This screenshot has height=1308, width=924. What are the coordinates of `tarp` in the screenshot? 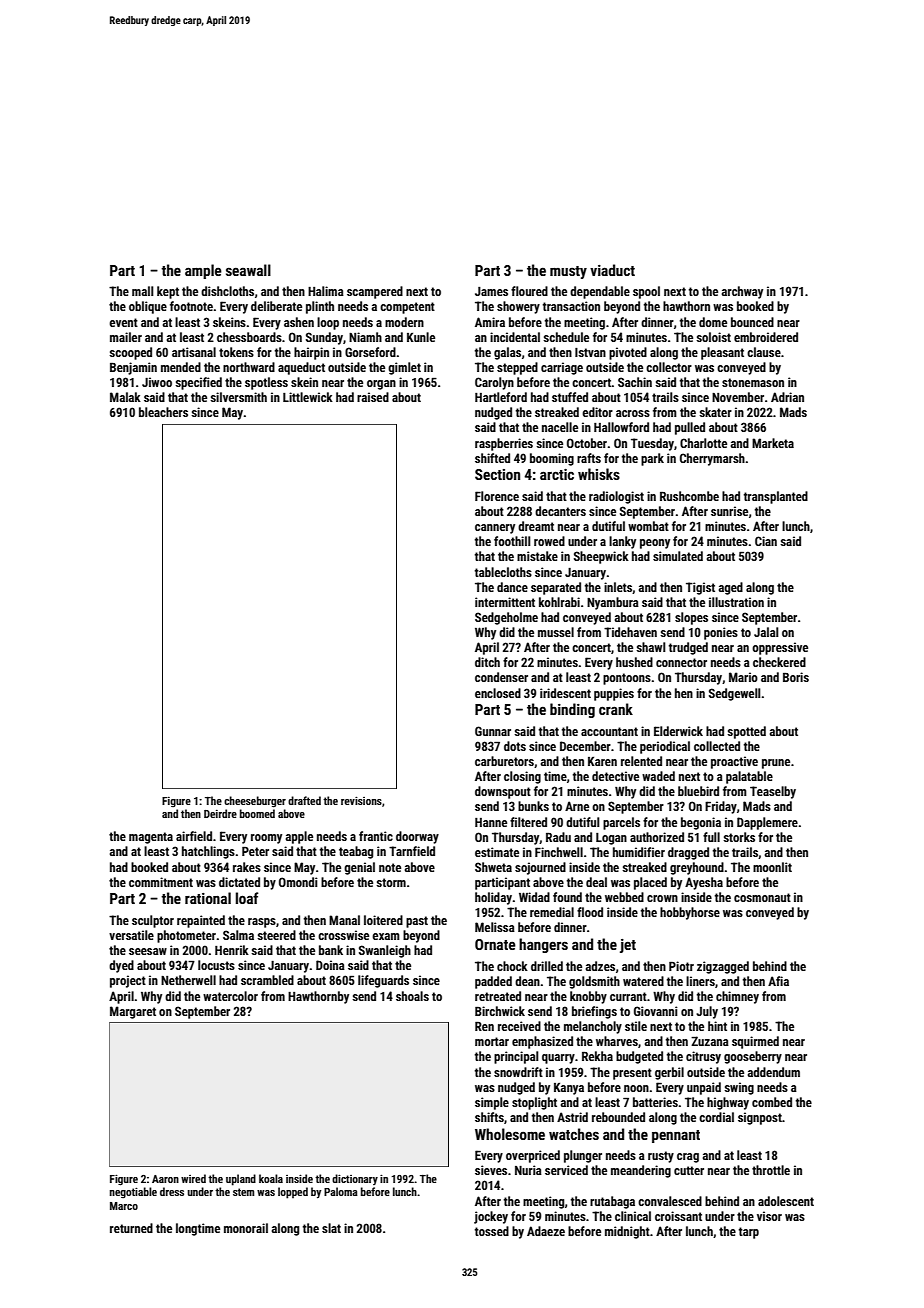 It's located at (749, 1233).
